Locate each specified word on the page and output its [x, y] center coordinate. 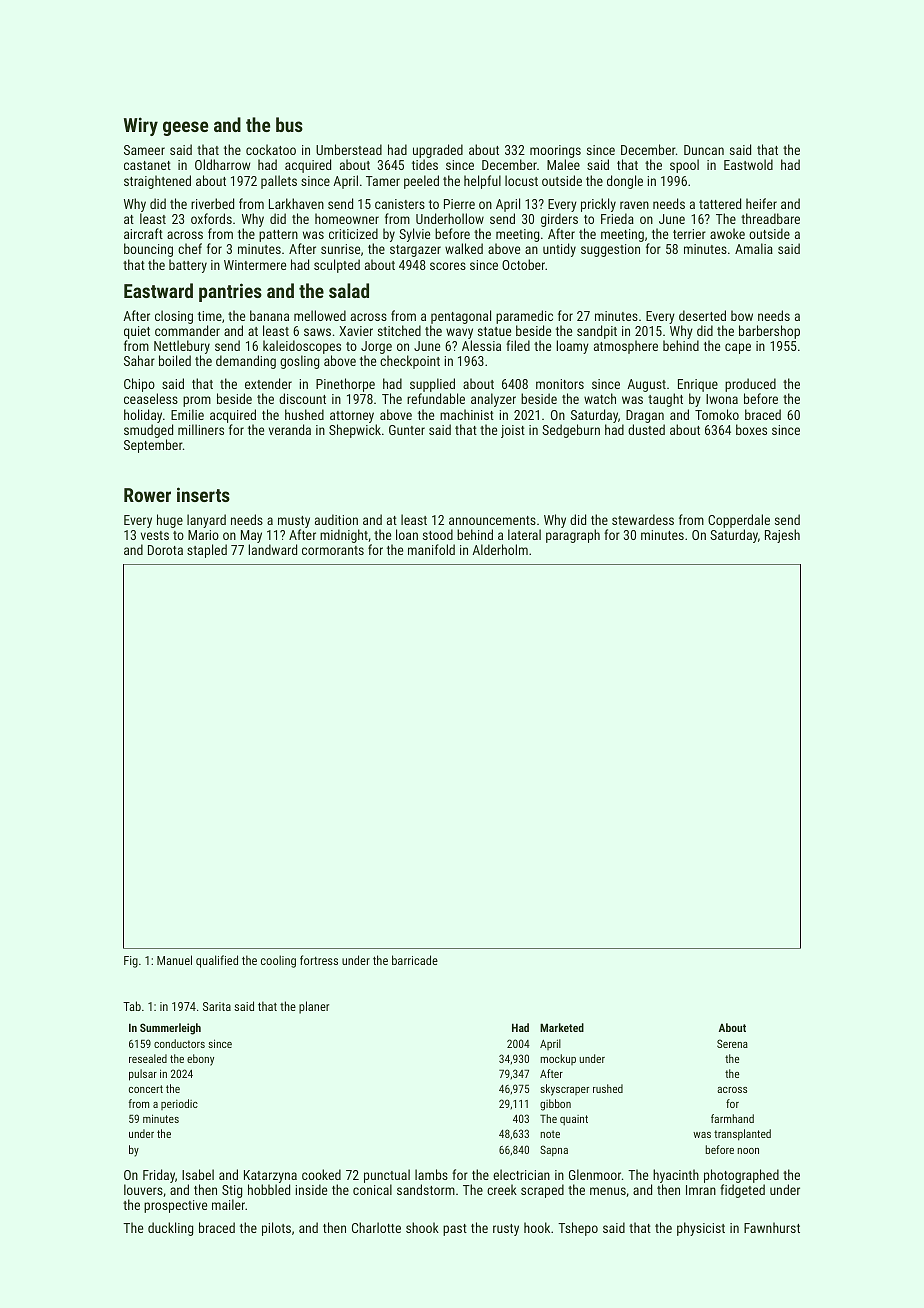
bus [289, 124]
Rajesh [782, 536]
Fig [131, 962]
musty [294, 522]
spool [684, 166]
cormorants [333, 550]
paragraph [573, 536]
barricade [415, 960]
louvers [143, 1189]
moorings [555, 152]
